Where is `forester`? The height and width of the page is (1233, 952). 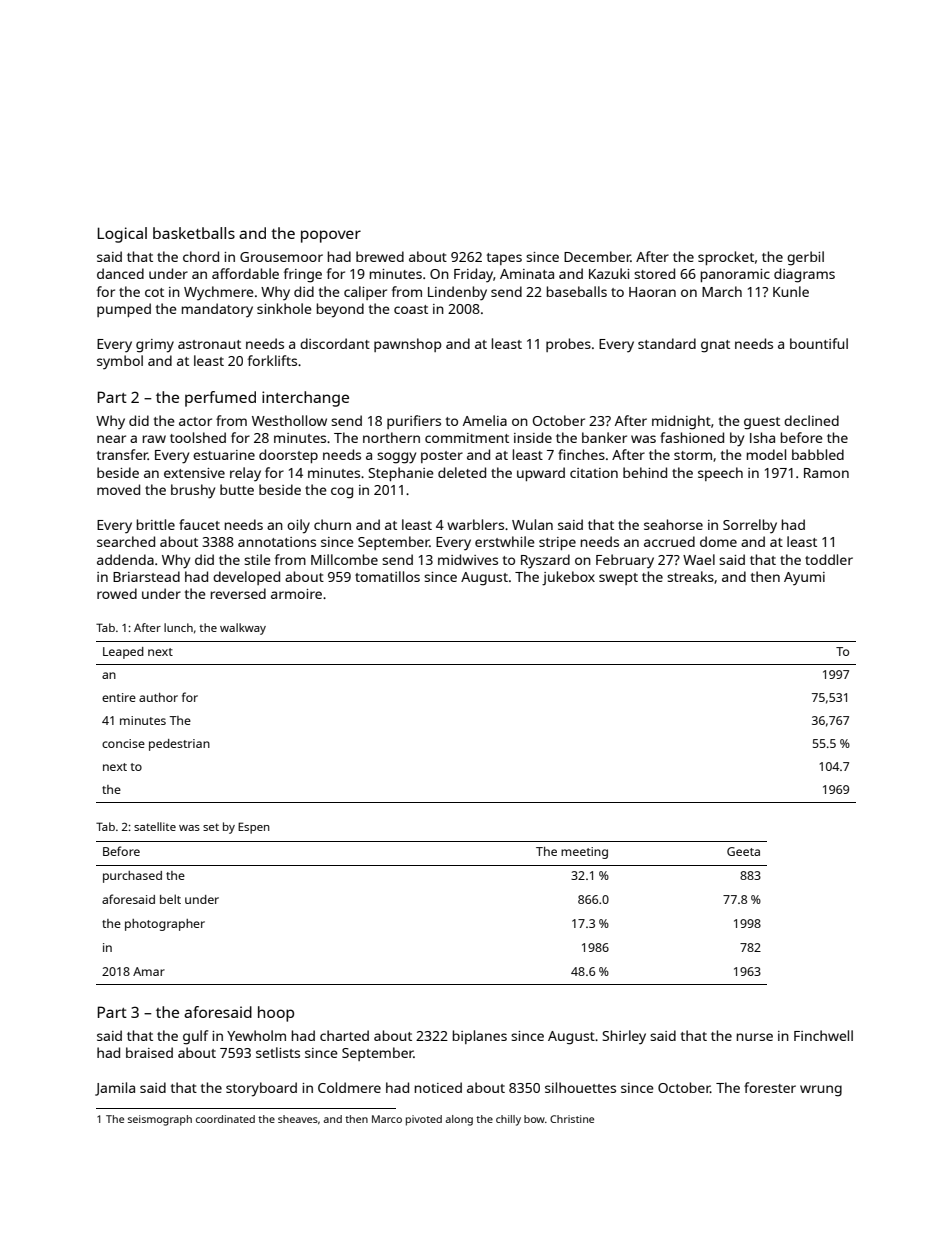 forester is located at coordinates (770, 1087).
